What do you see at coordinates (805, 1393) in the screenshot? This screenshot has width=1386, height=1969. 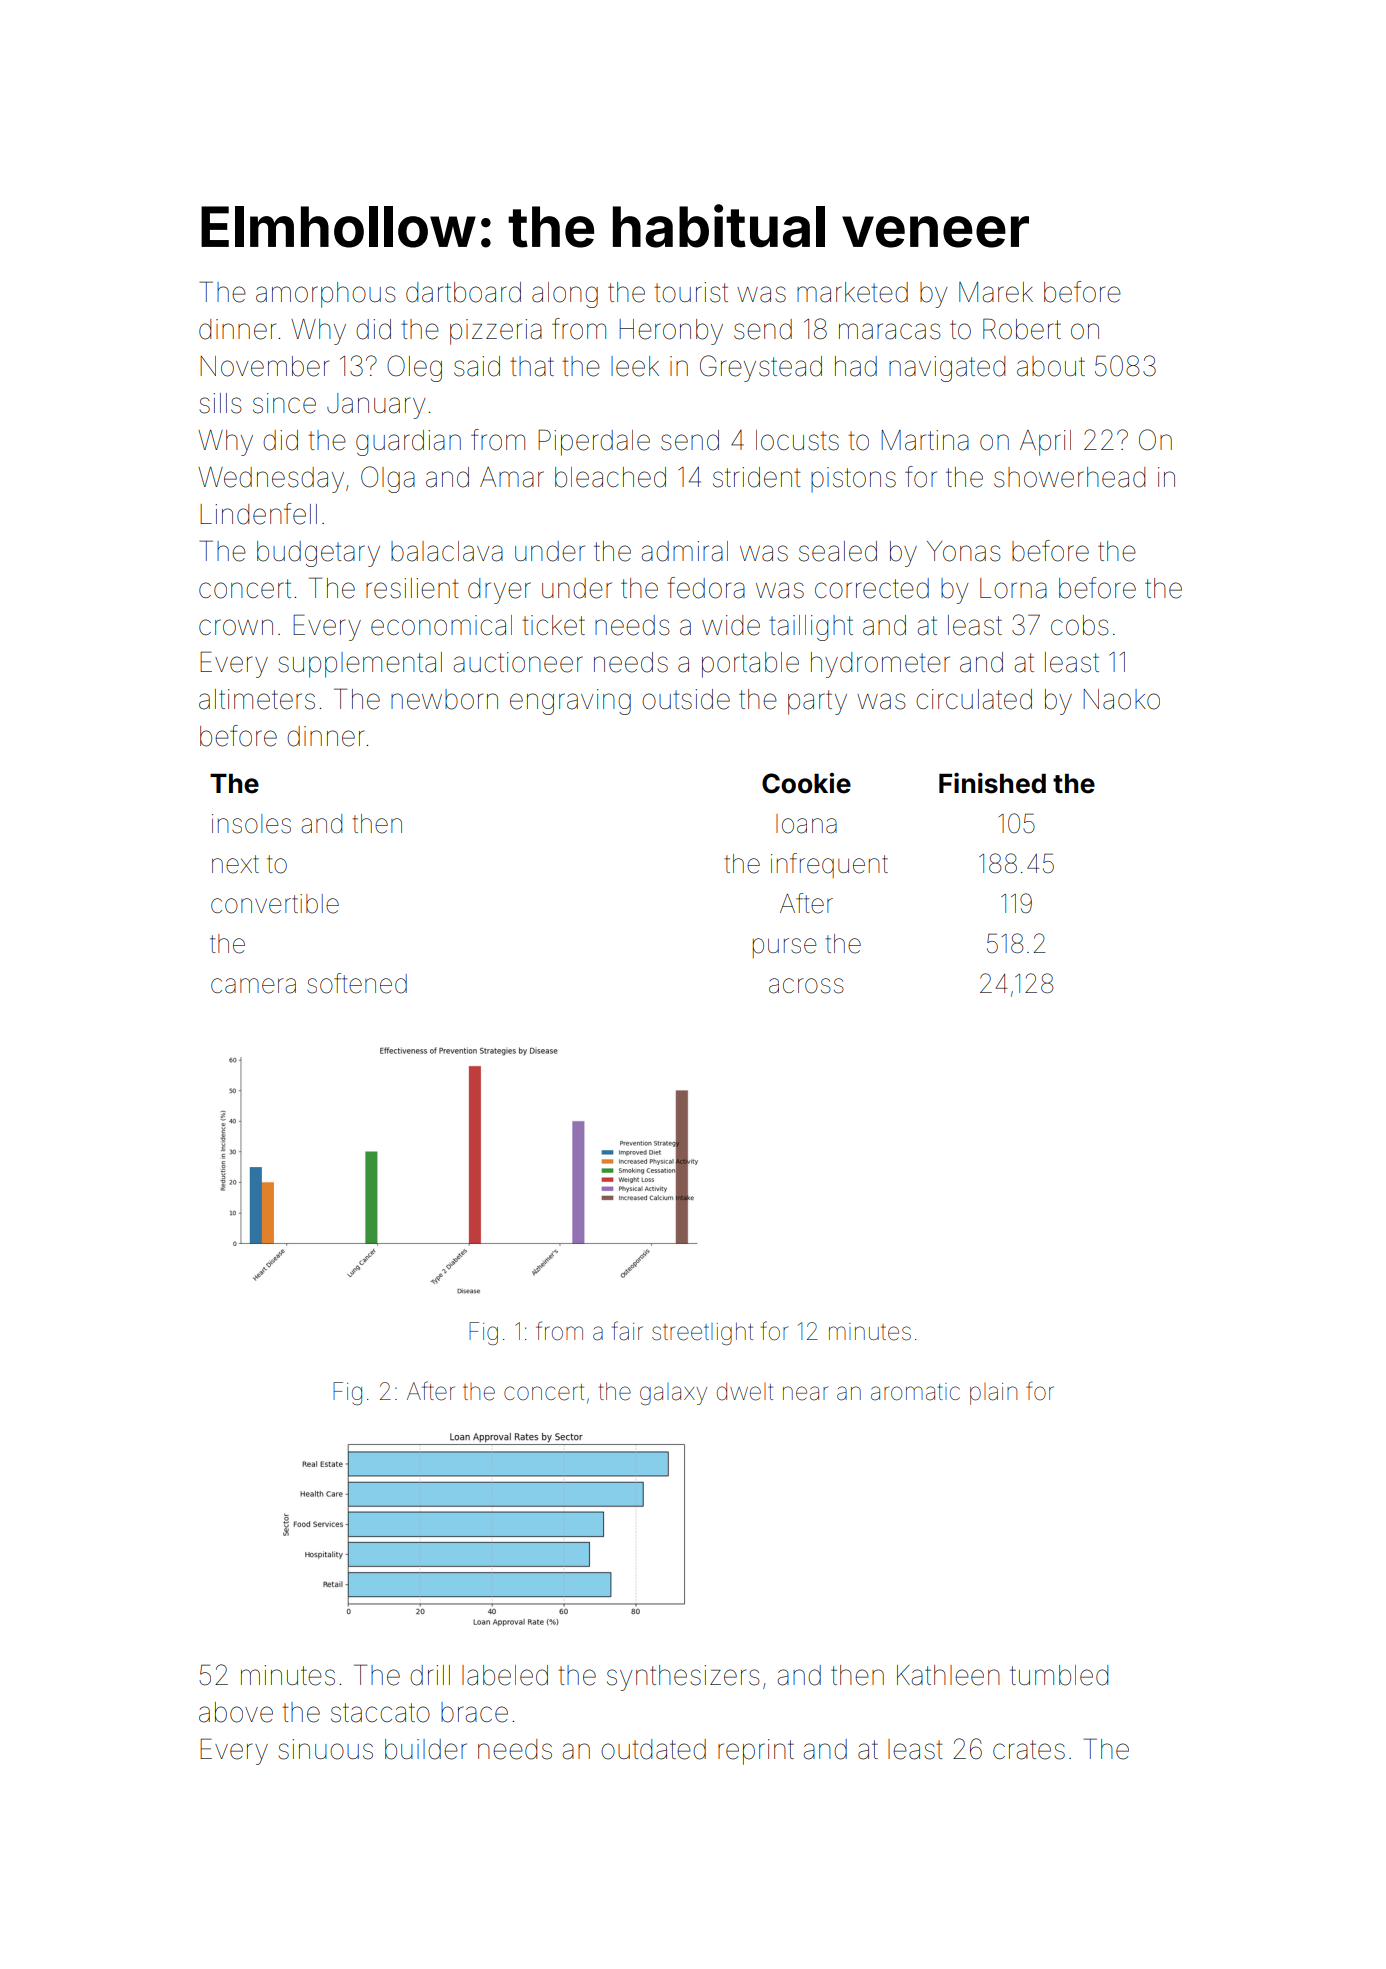 I see `near` at bounding box center [805, 1393].
